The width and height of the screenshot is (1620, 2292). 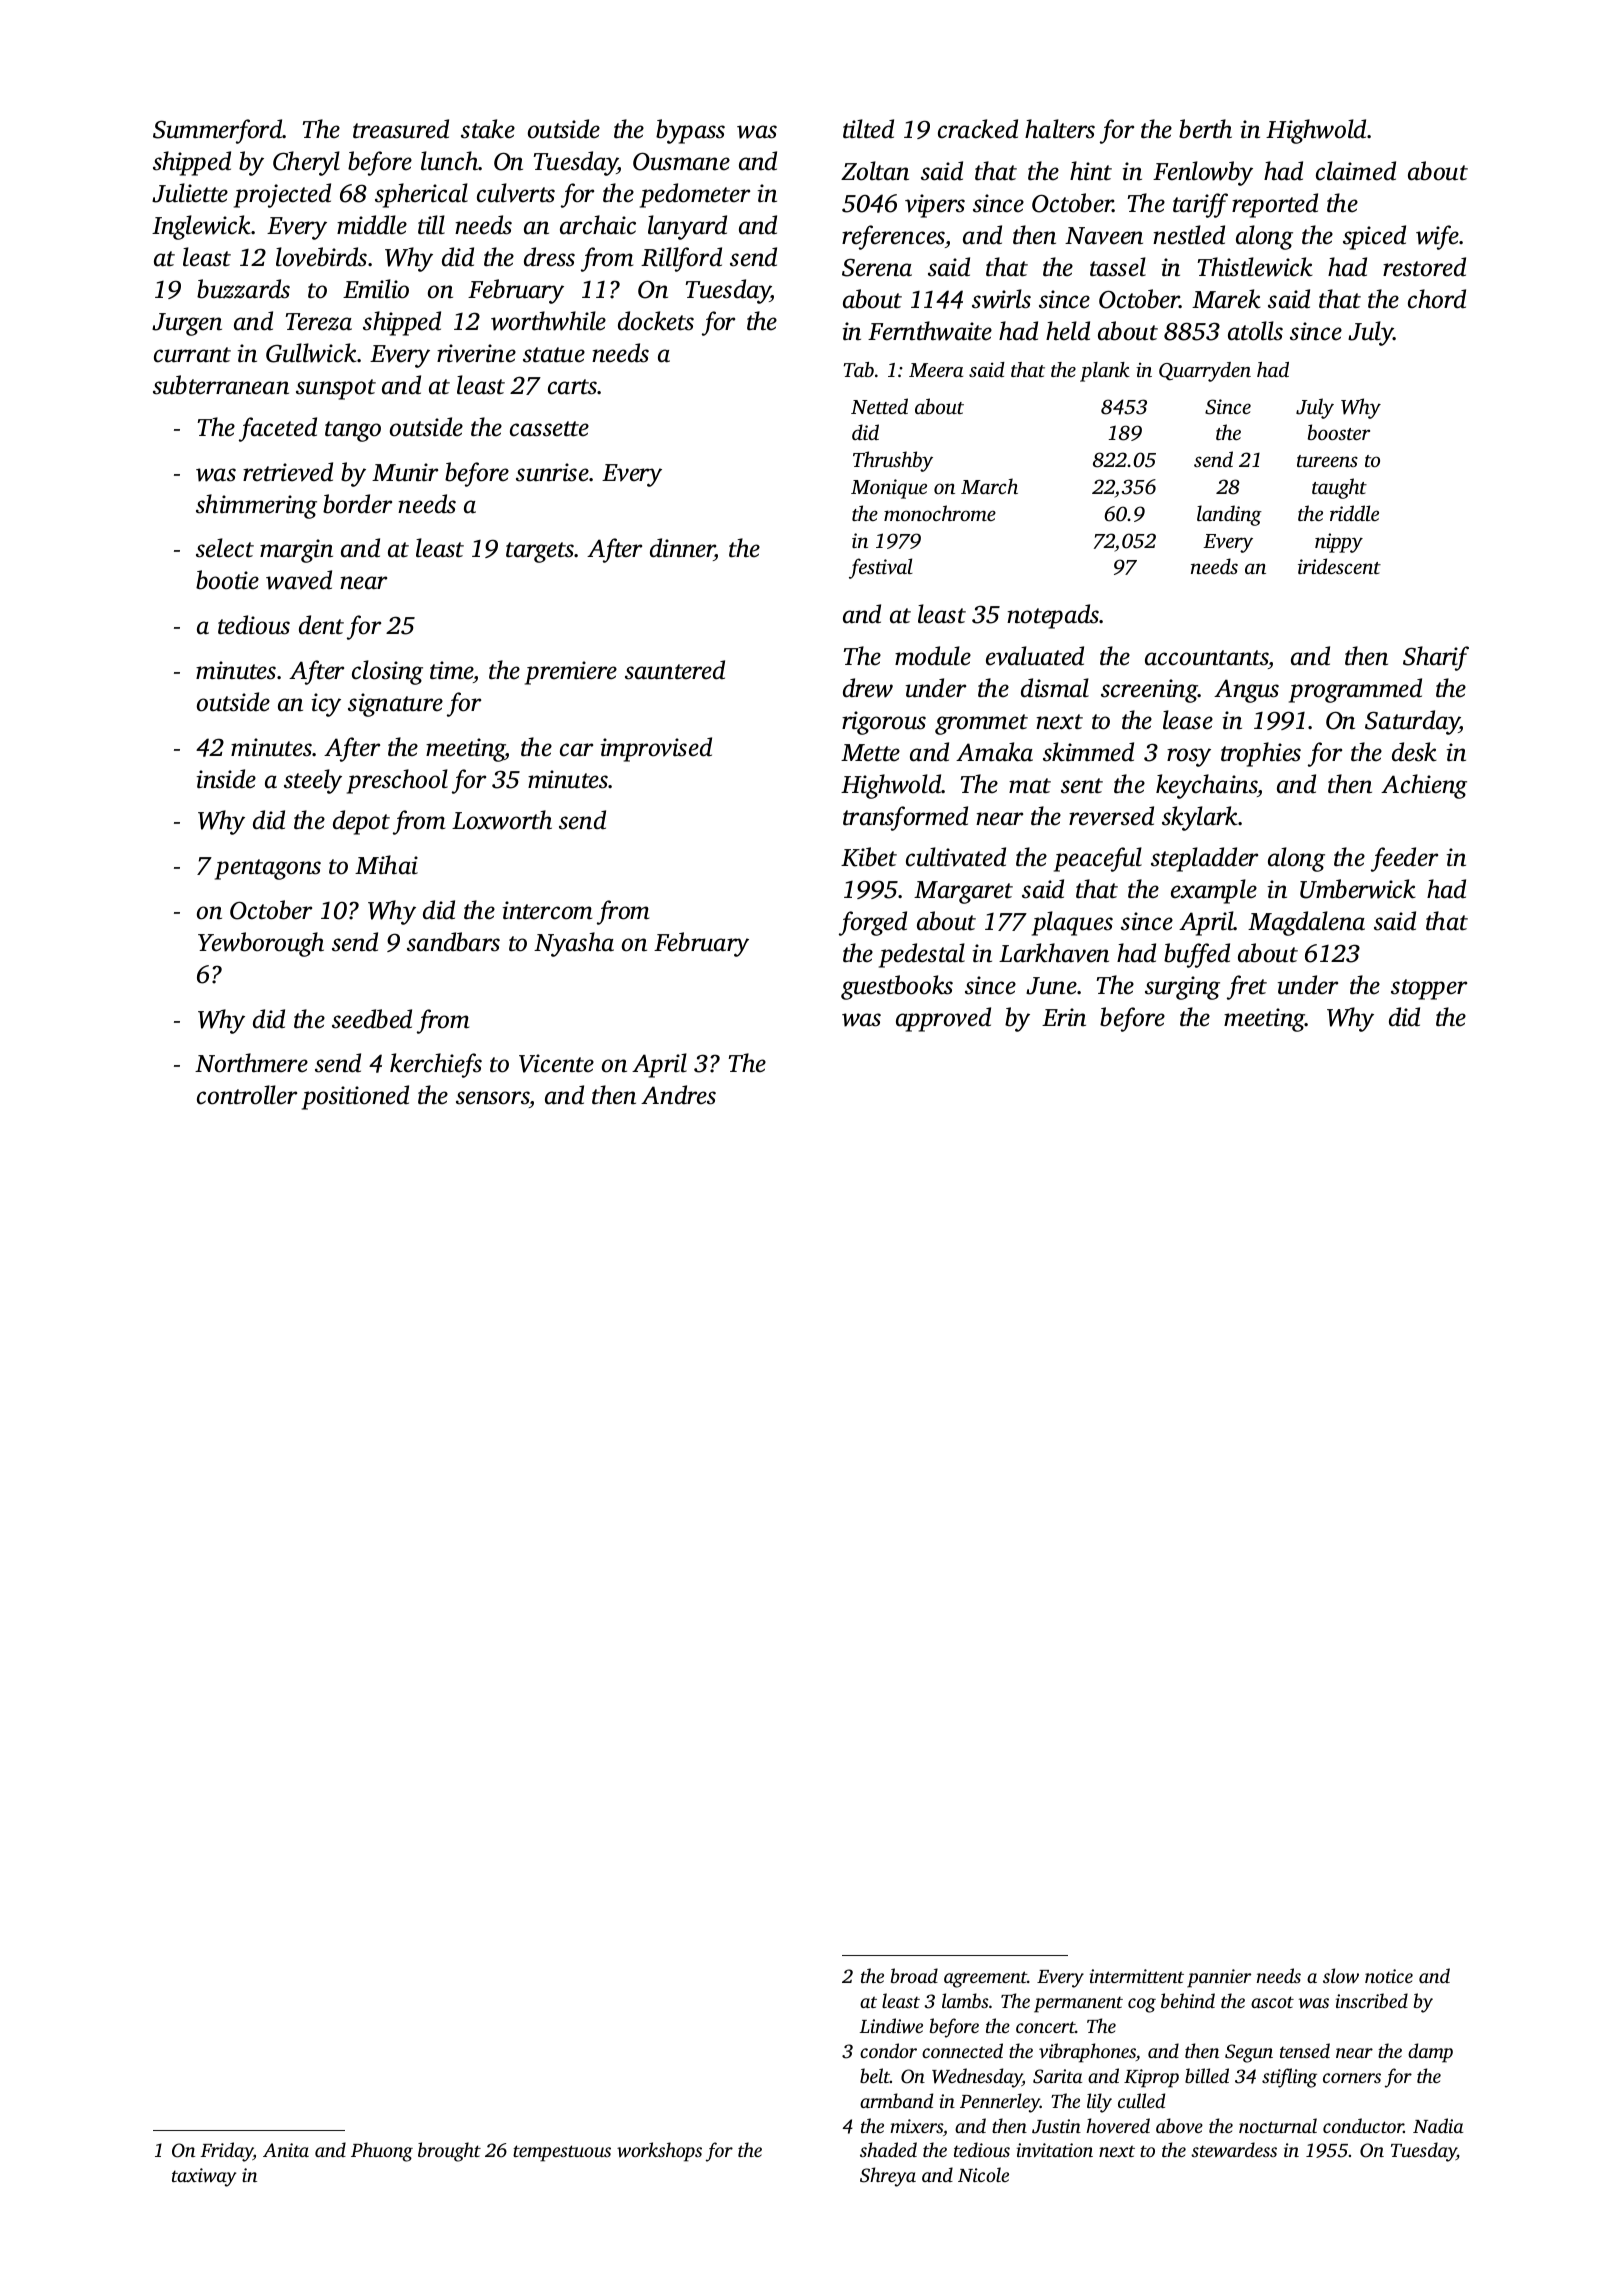 What do you see at coordinates (1051, 986) in the screenshot?
I see `June` at bounding box center [1051, 986].
